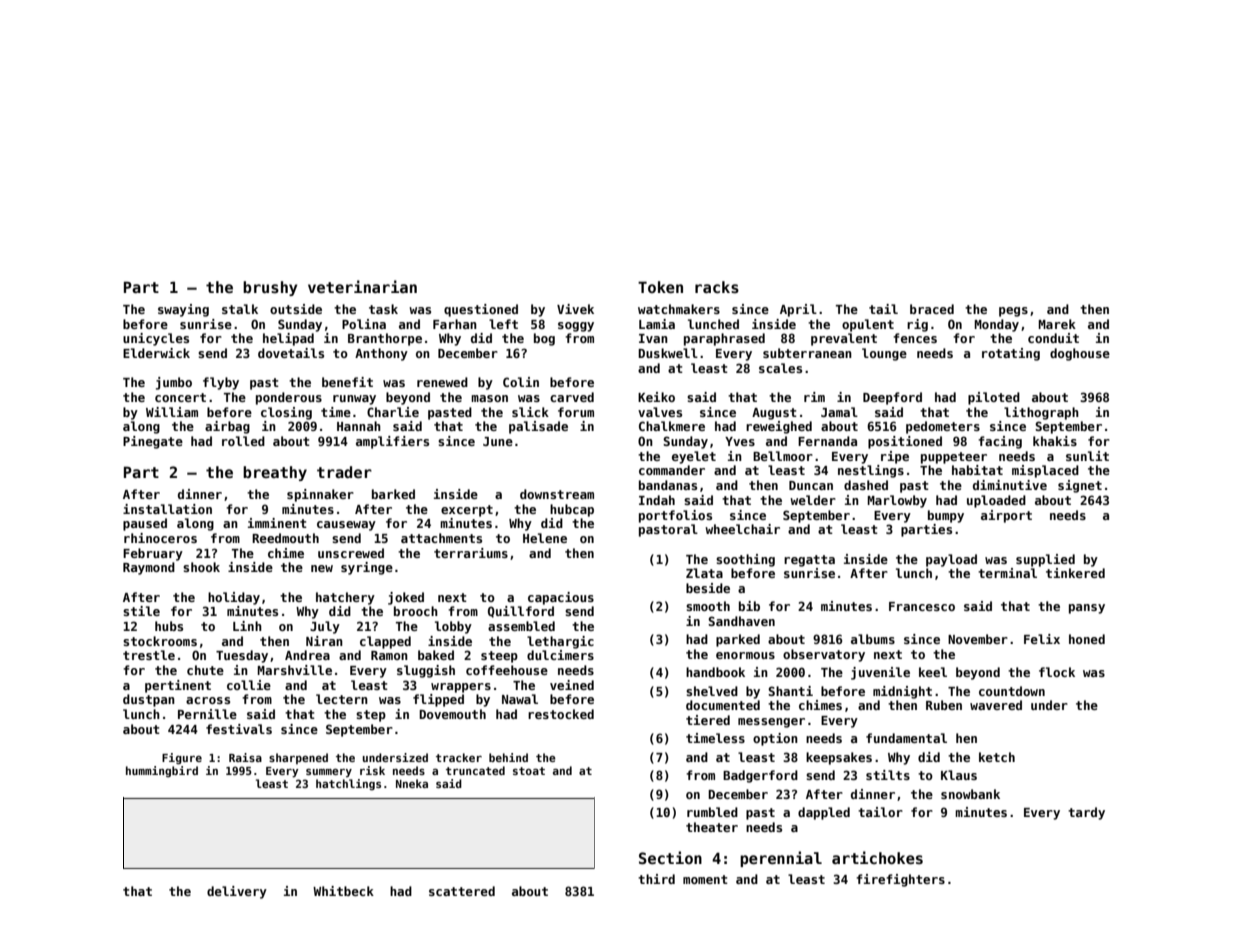 The width and height of the image is (1233, 952). I want to click on Niran, so click(324, 641).
